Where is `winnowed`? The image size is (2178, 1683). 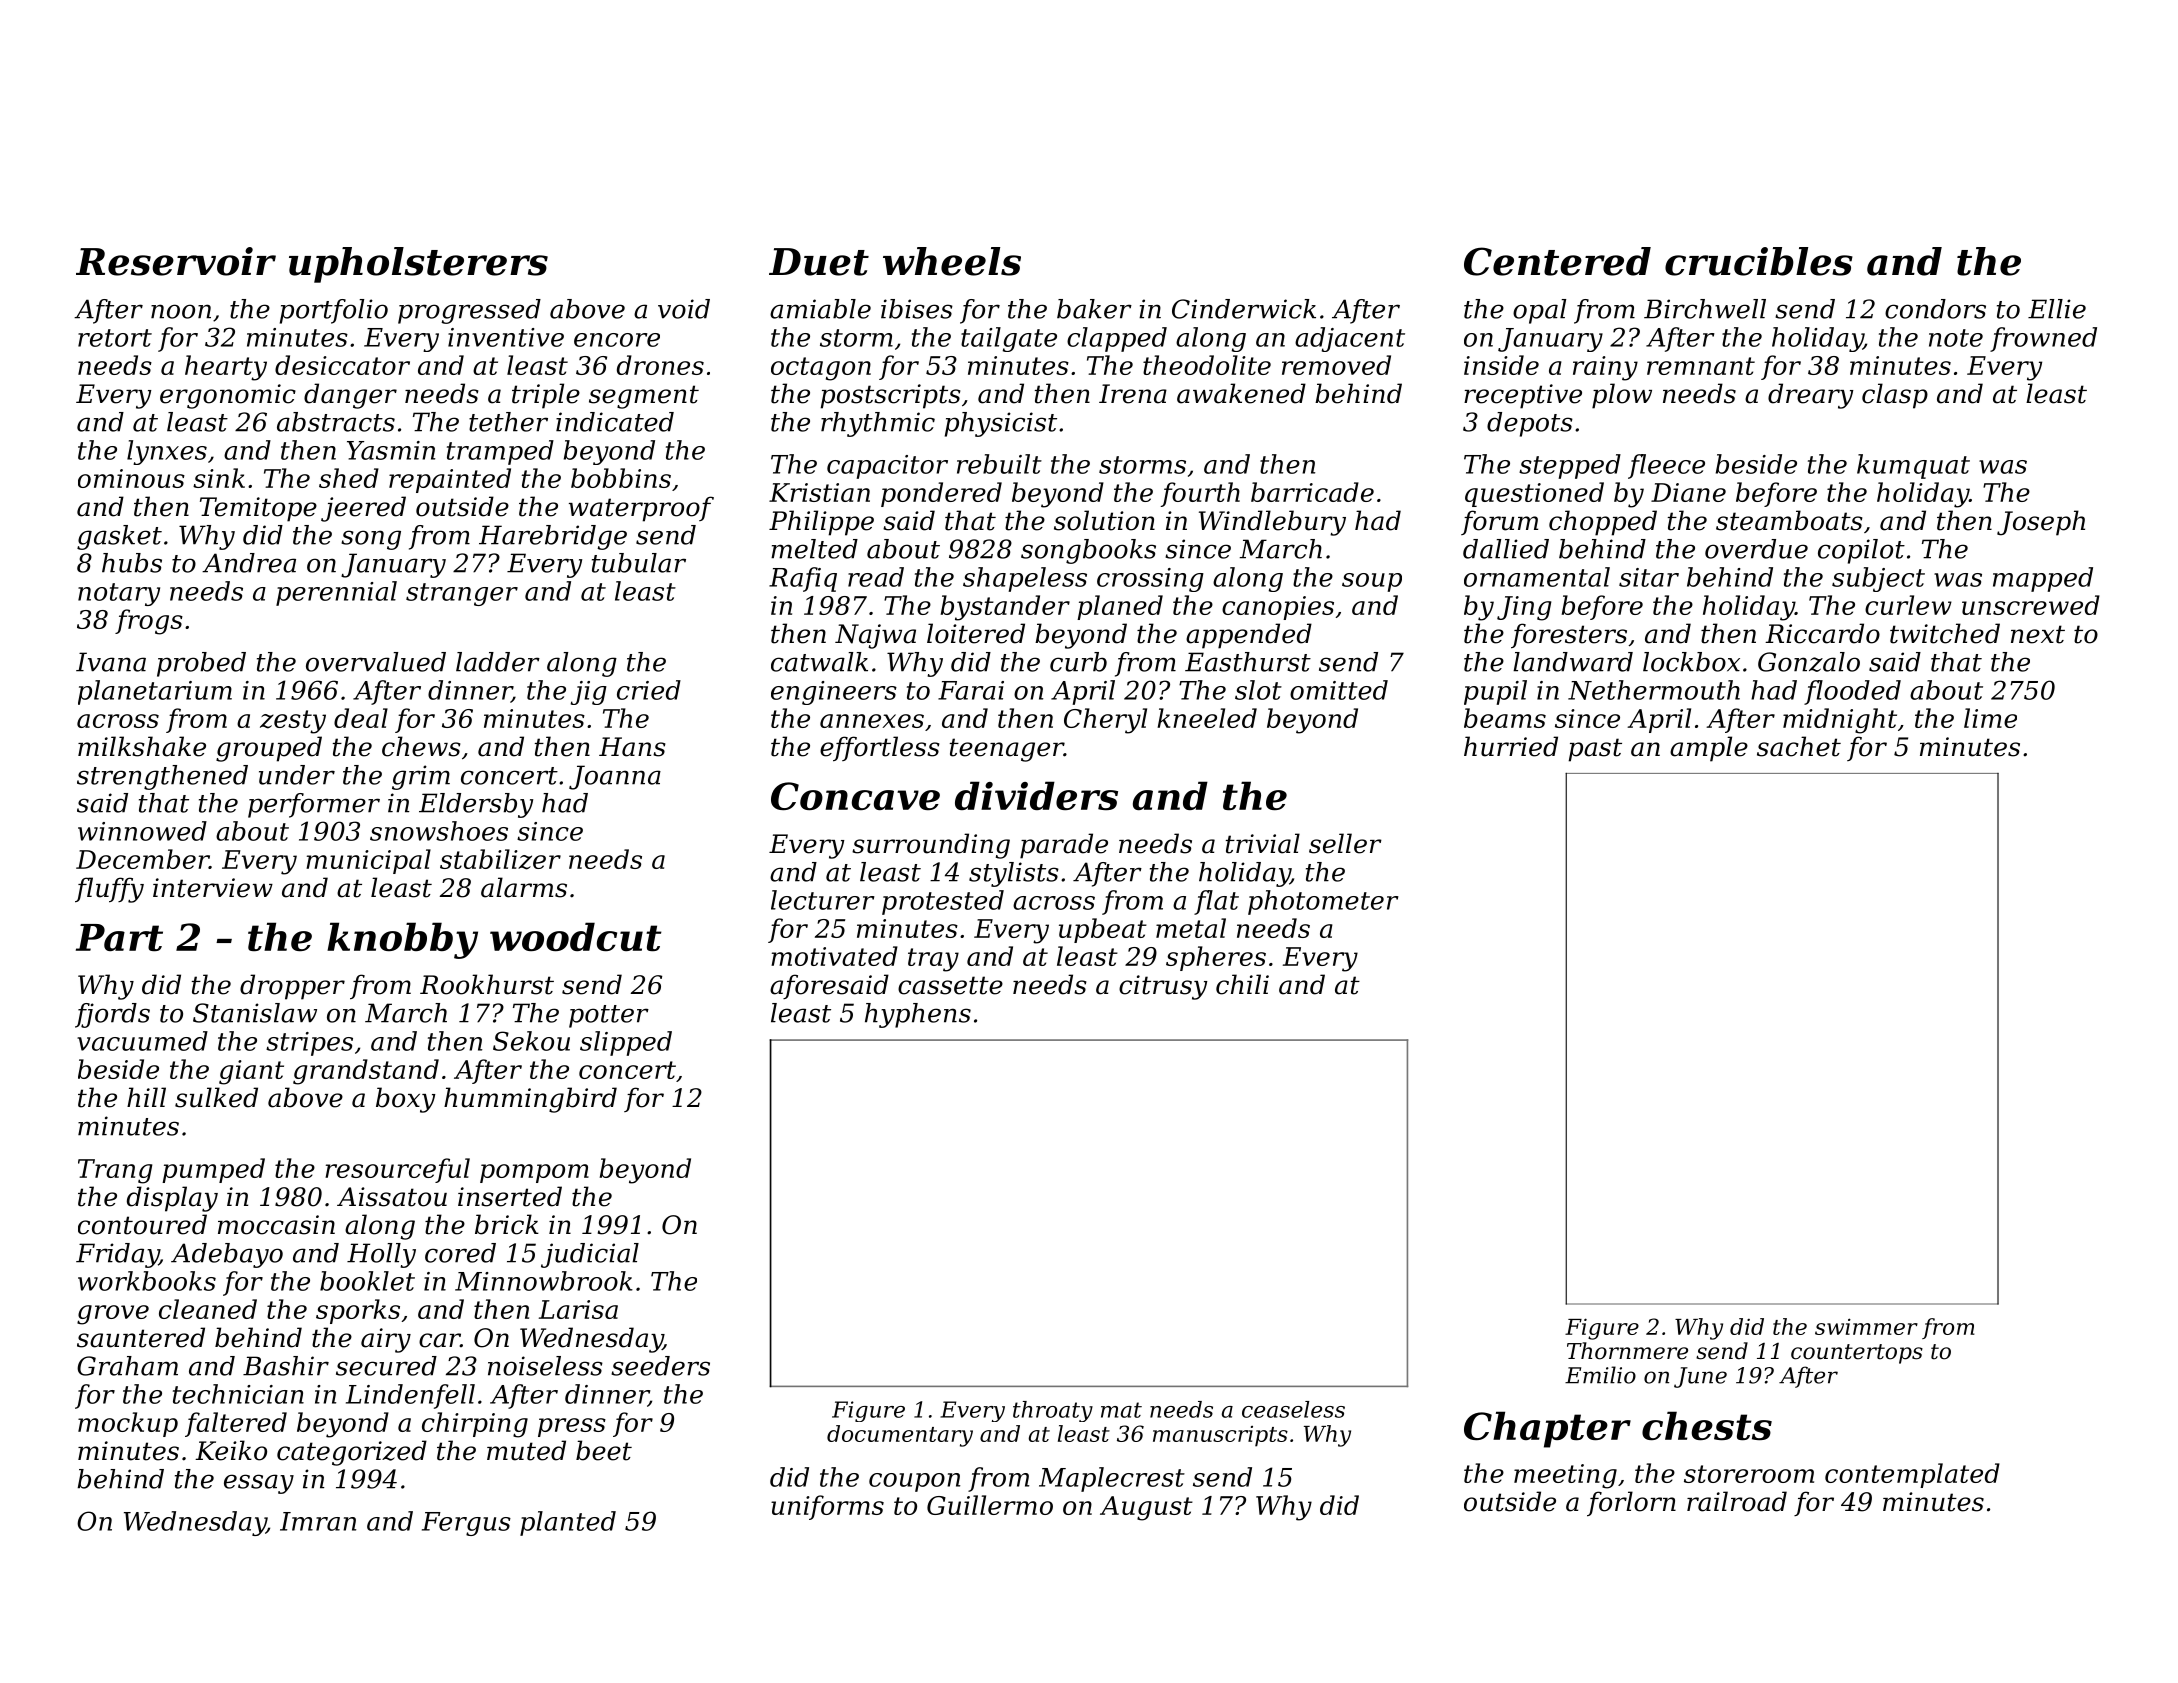 winnowed is located at coordinates (142, 831).
